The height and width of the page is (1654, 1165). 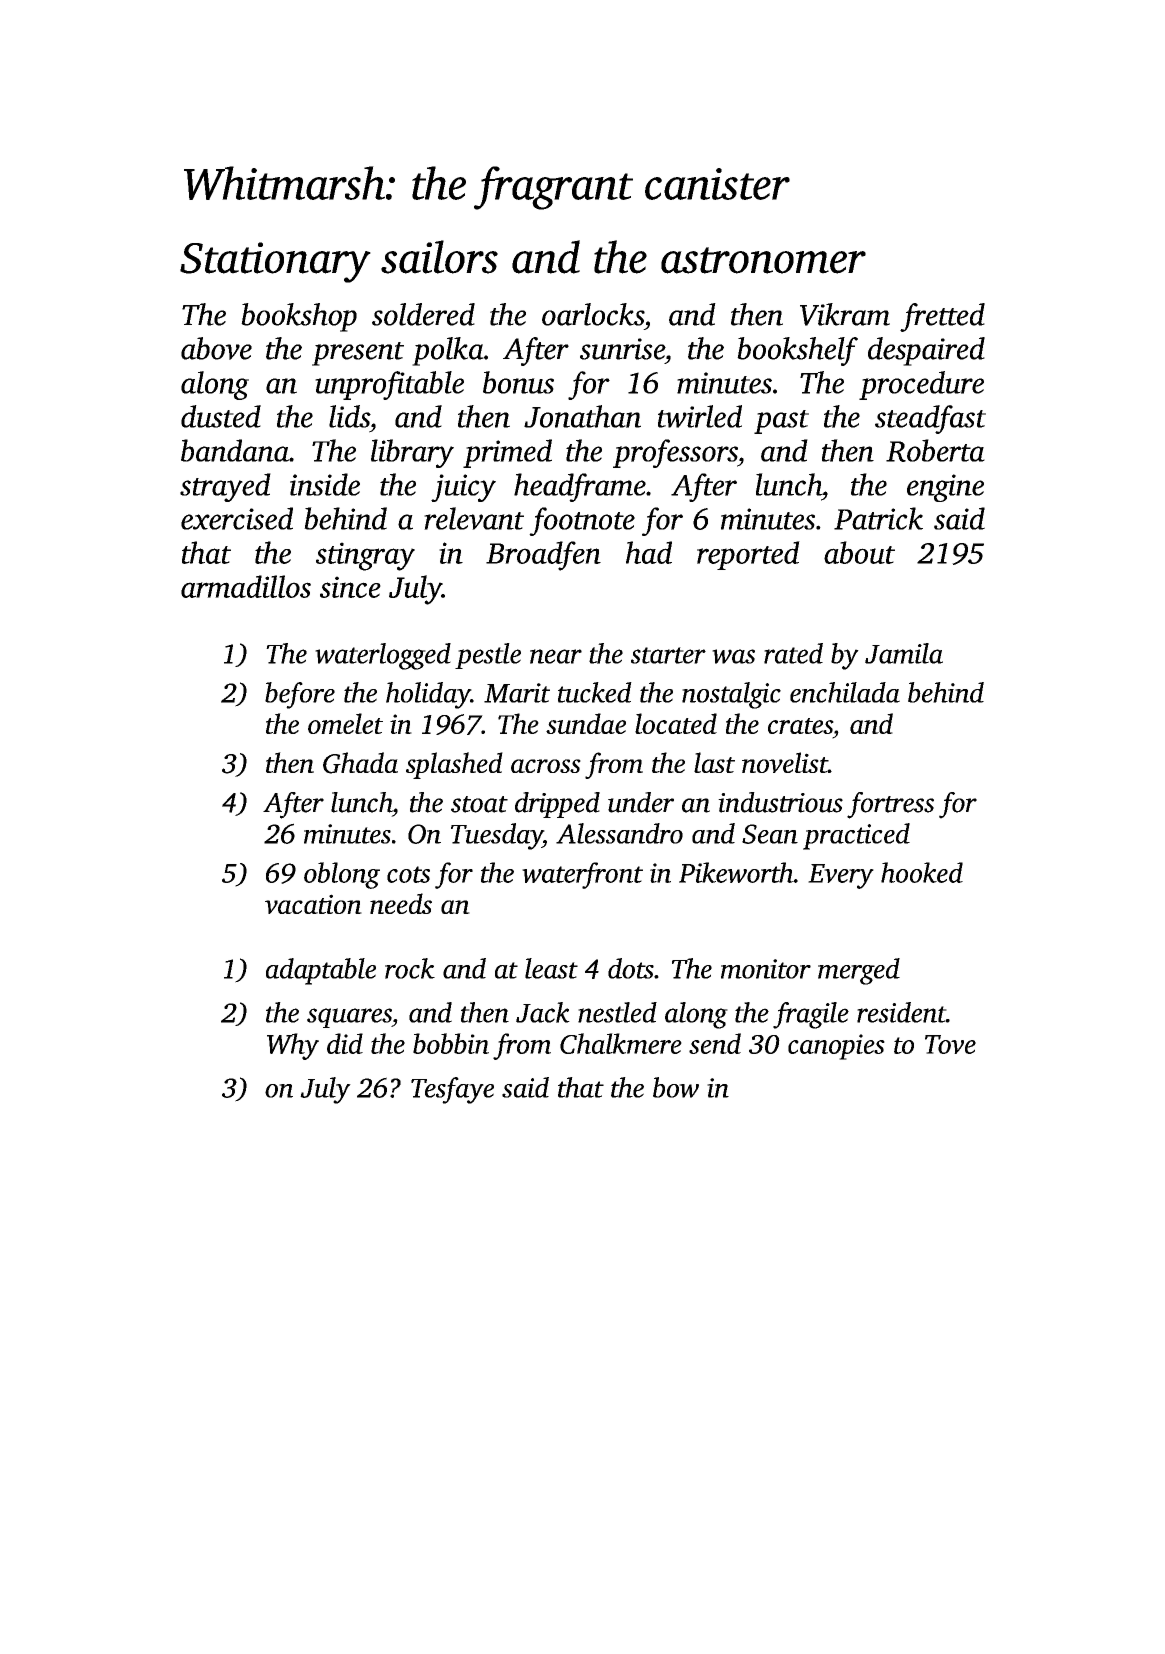 I want to click on Stationary, so click(x=275, y=262).
